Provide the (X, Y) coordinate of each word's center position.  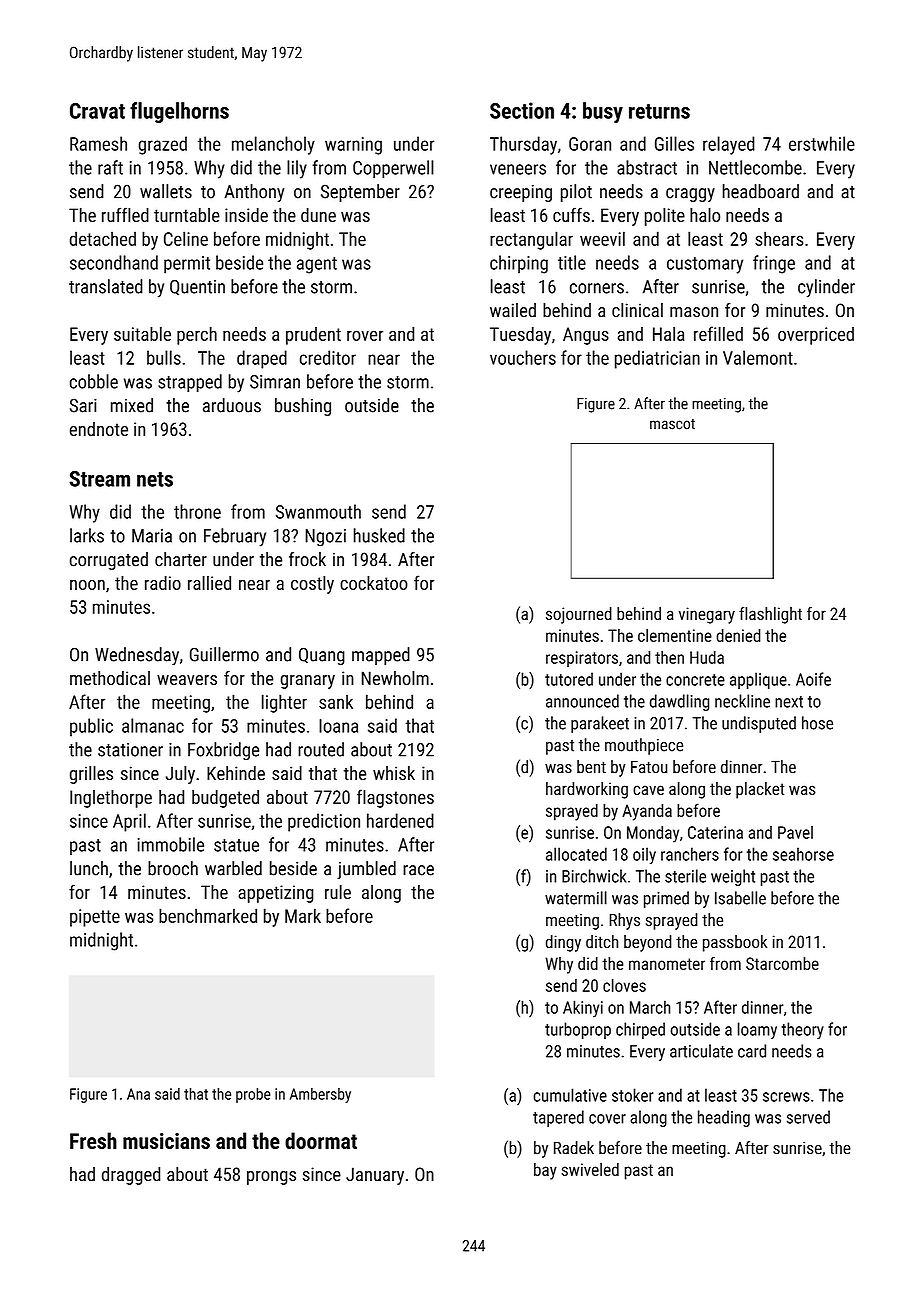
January (375, 1176)
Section (522, 110)
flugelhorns (179, 112)
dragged (131, 1176)
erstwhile (822, 143)
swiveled (590, 1169)
